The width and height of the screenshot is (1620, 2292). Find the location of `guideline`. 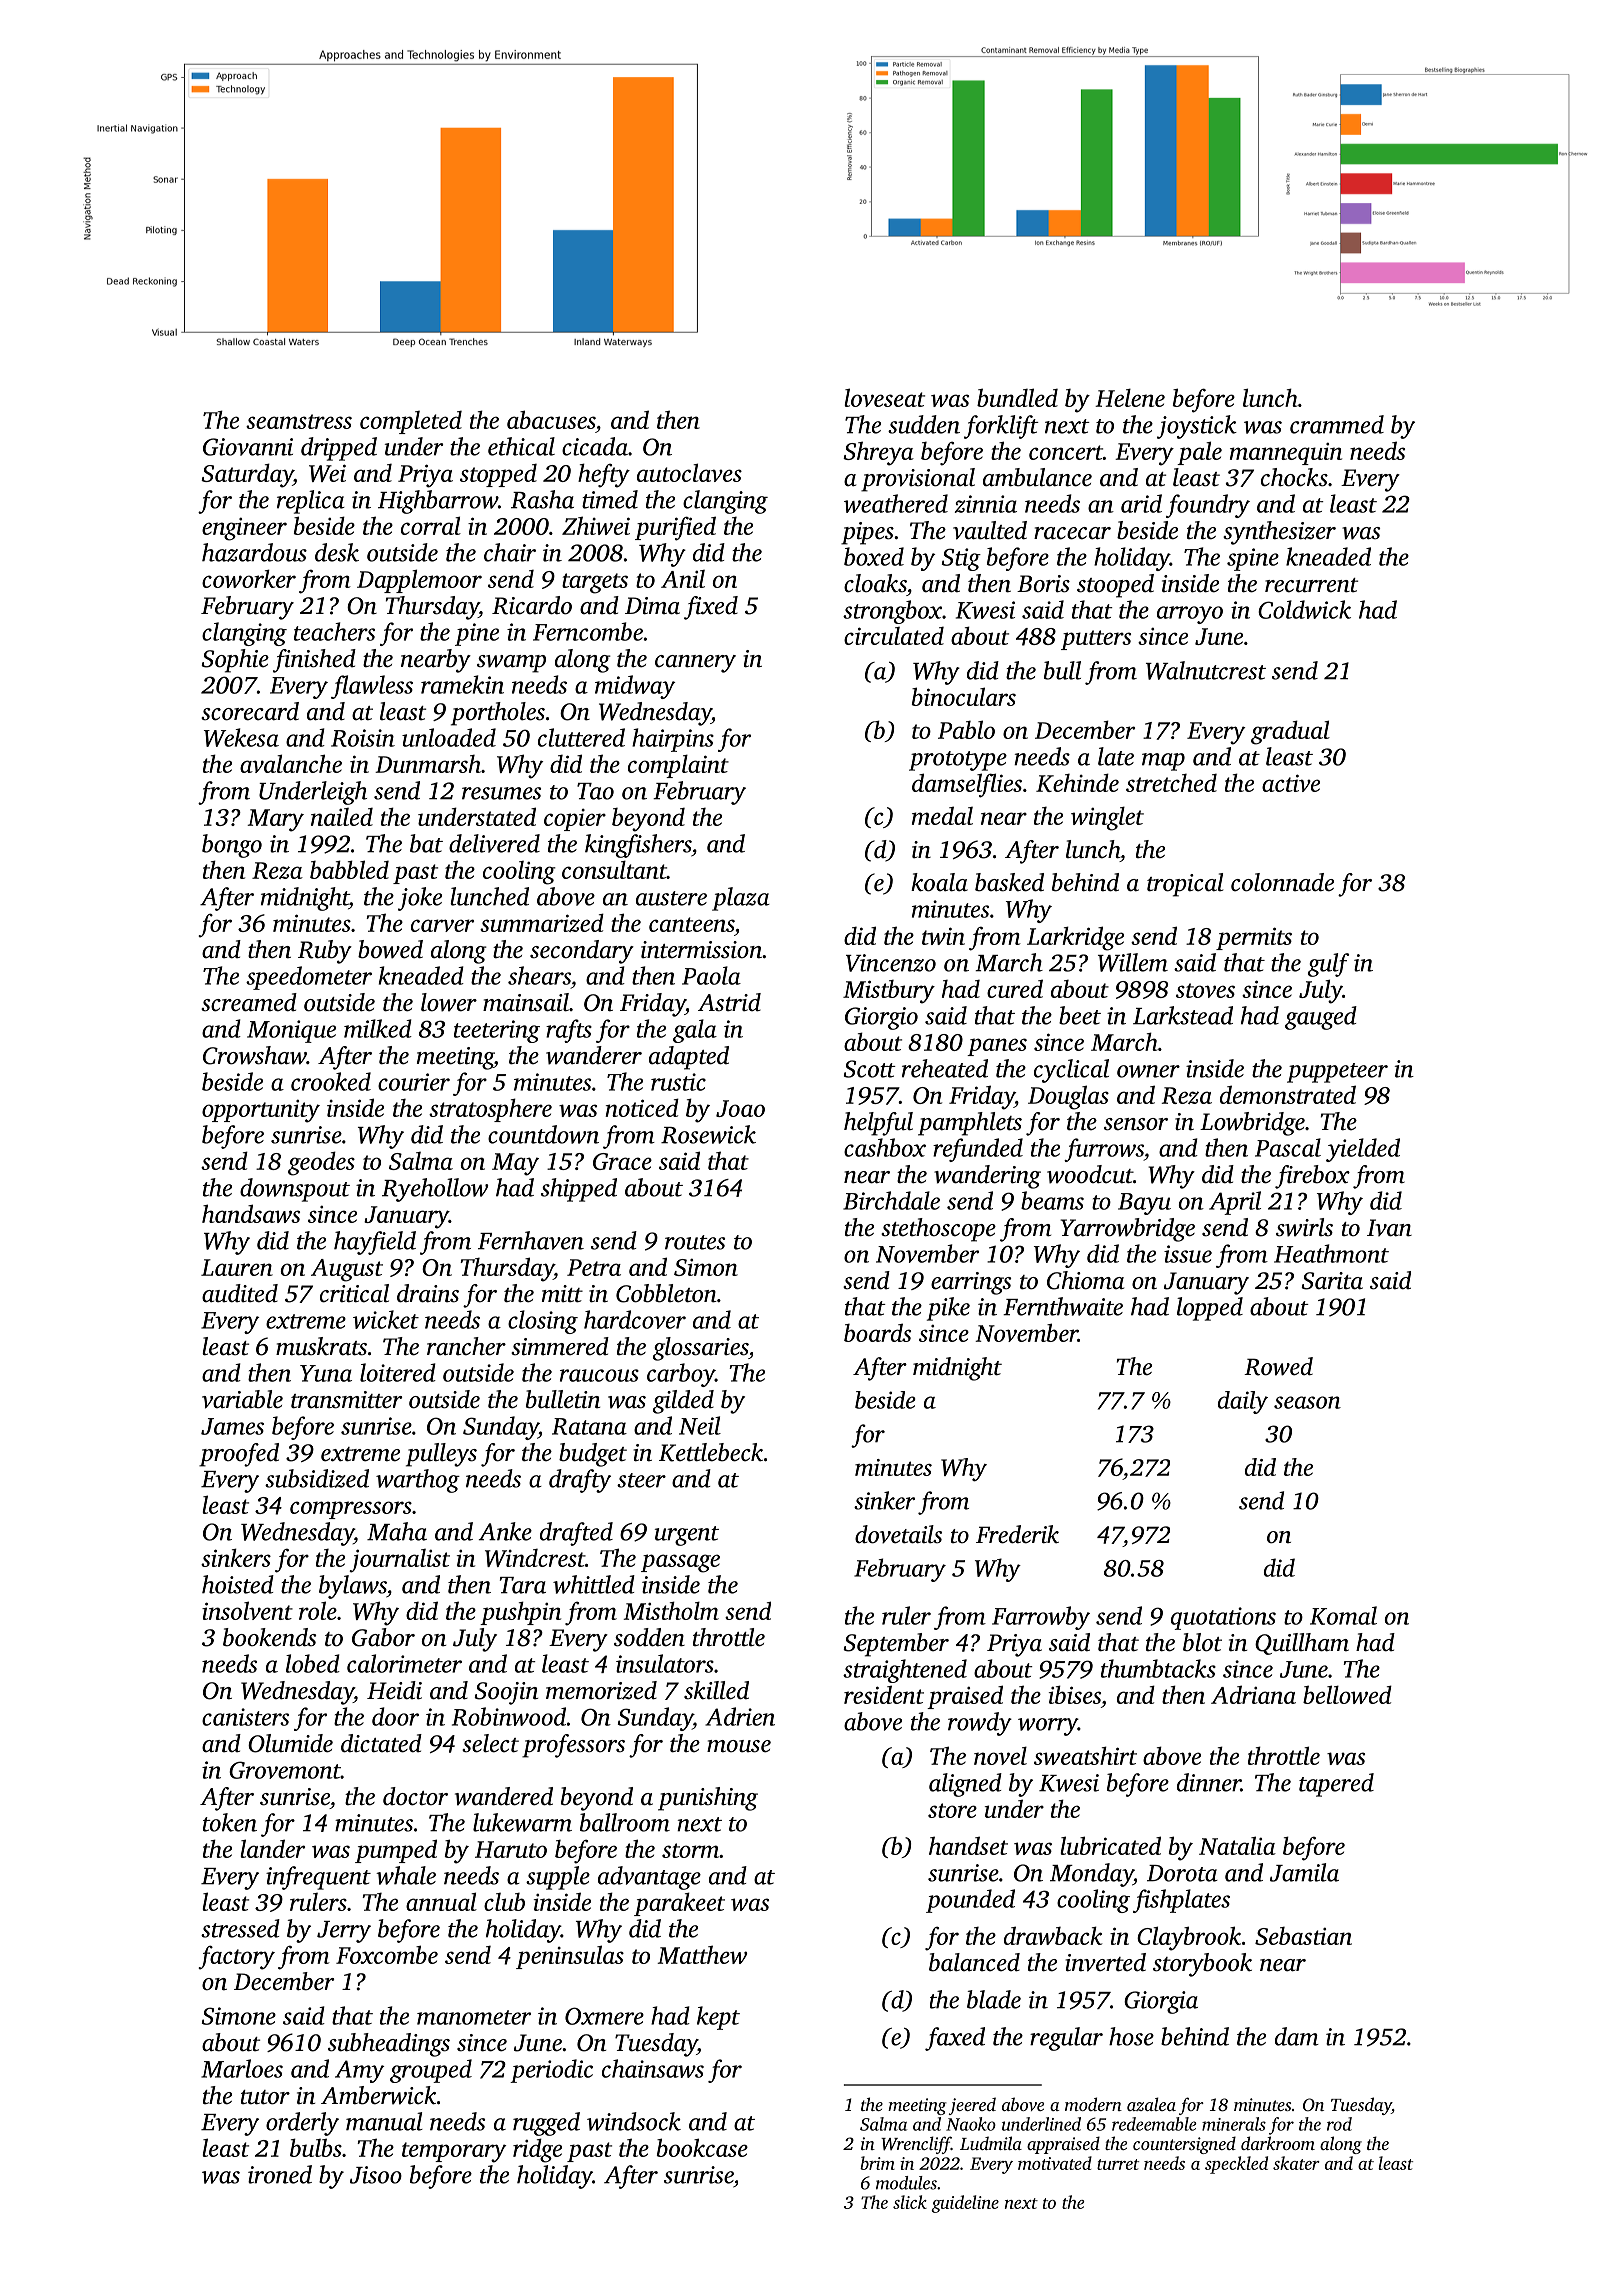

guideline is located at coordinates (965, 2204).
